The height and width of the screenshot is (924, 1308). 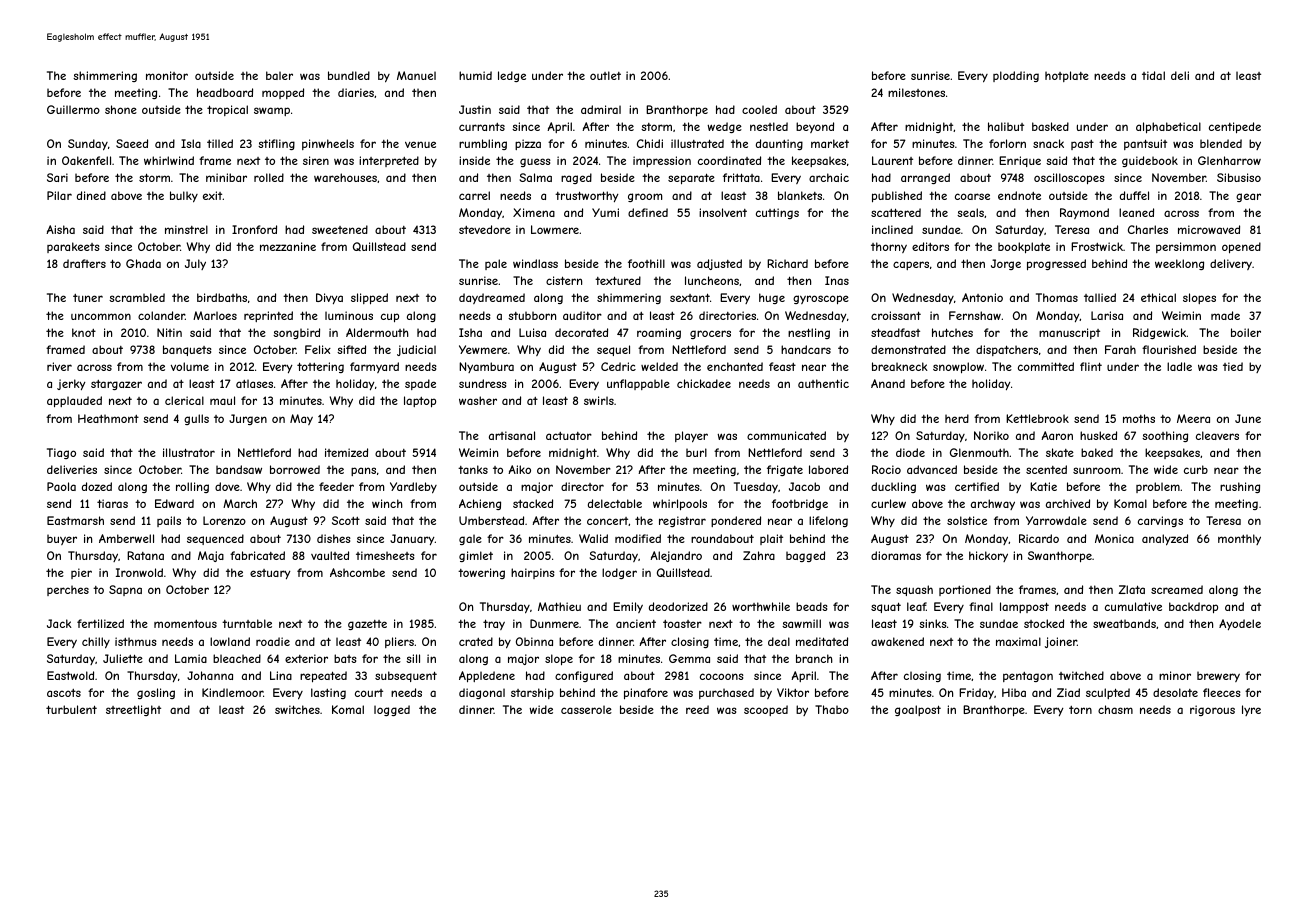 What do you see at coordinates (475, 75) in the screenshot?
I see `humid` at bounding box center [475, 75].
